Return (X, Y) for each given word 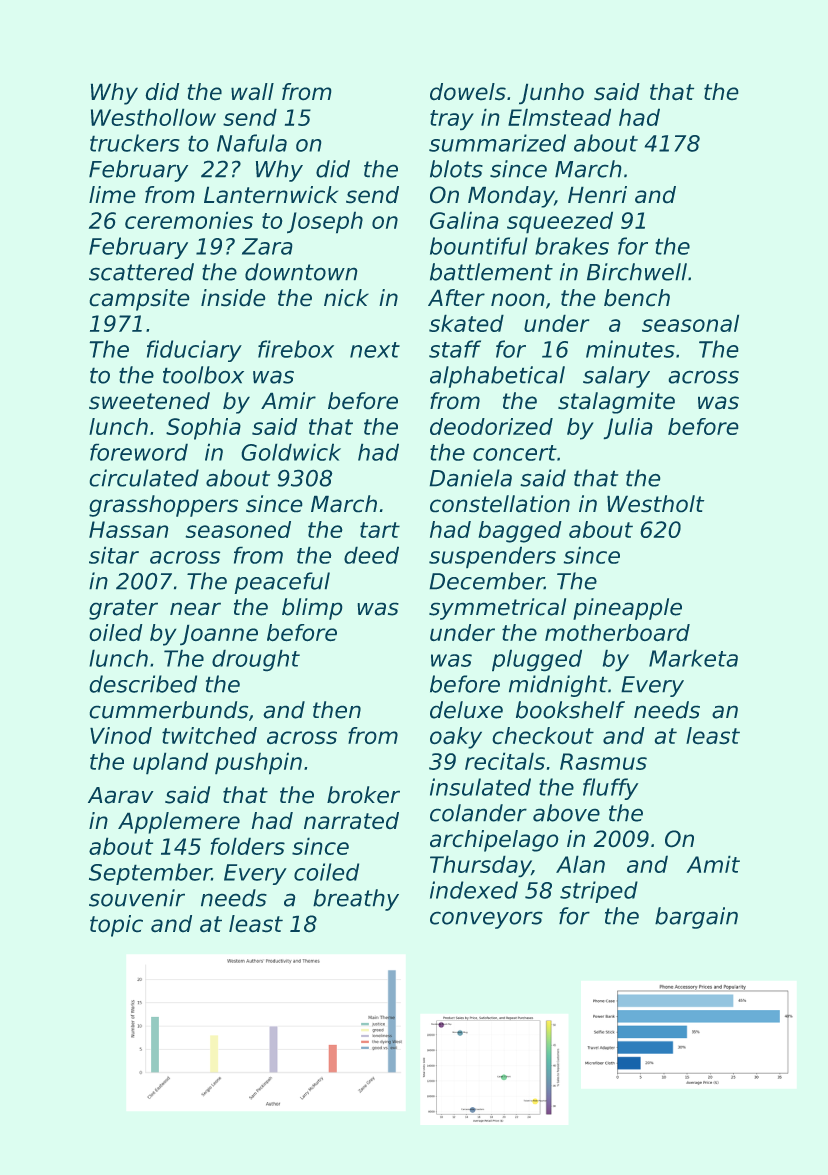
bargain (696, 918)
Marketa (693, 658)
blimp (312, 609)
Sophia (203, 429)
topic (116, 926)
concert (515, 453)
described (143, 684)
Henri (597, 194)
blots (456, 169)
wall (252, 91)
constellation (500, 503)
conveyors (486, 920)
